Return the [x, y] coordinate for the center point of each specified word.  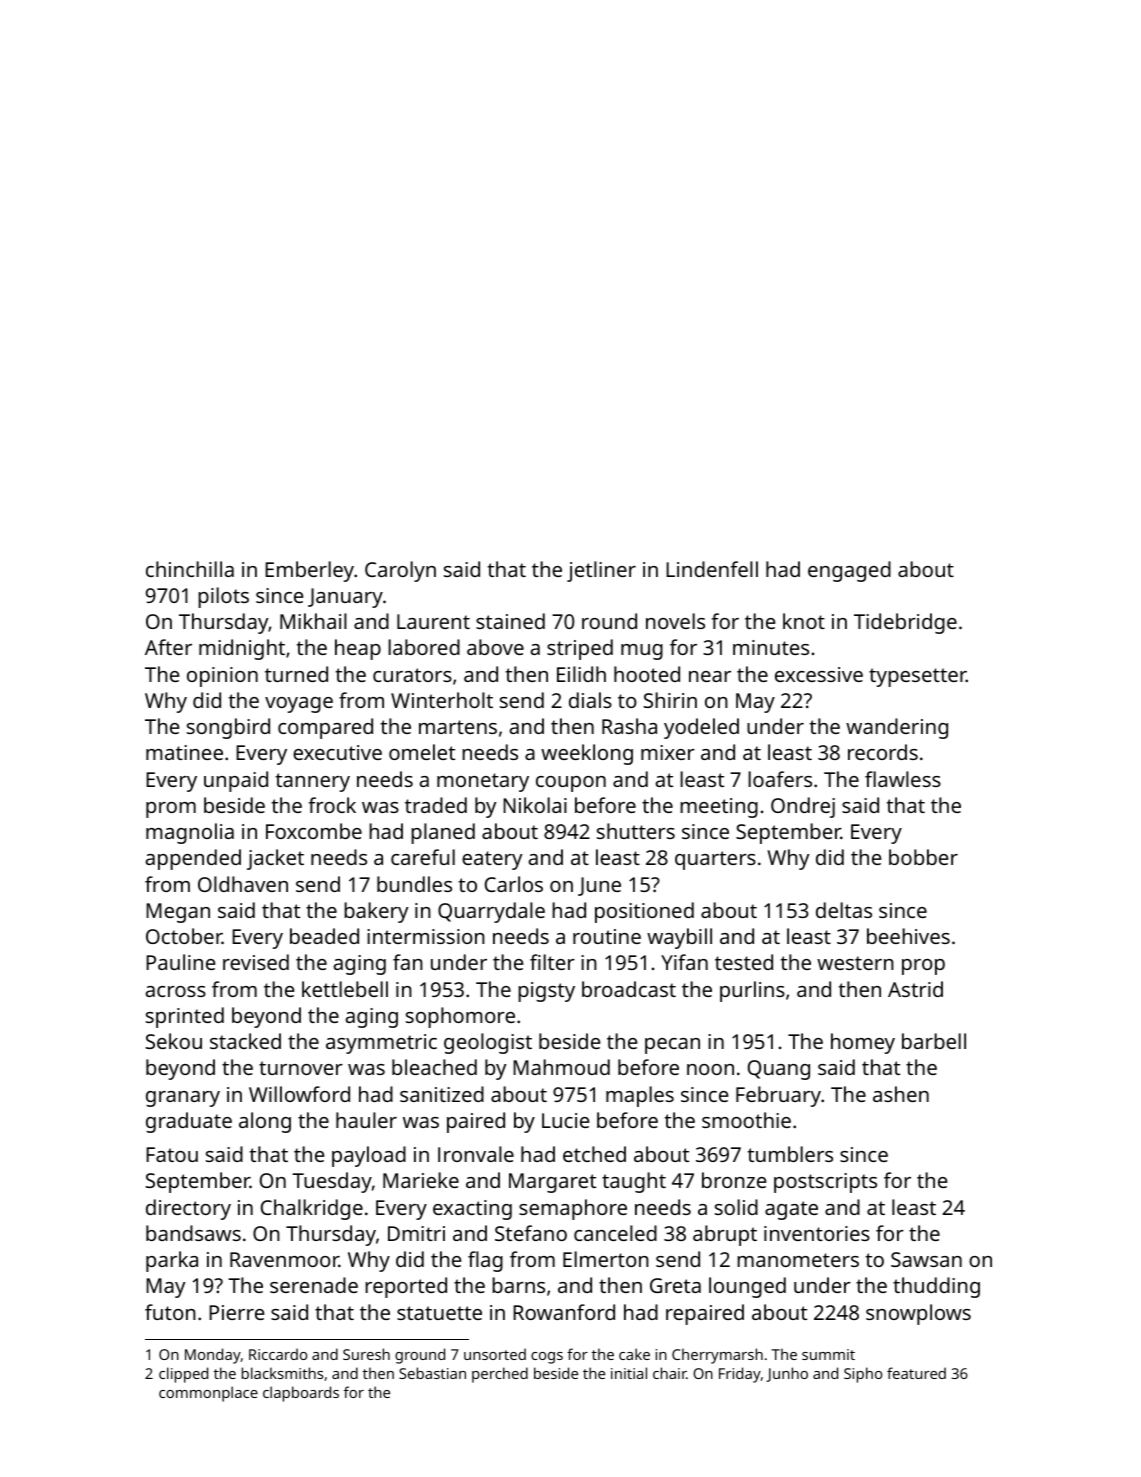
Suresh [366, 1354]
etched [594, 1154]
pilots [223, 597]
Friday [740, 1375]
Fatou [172, 1154]
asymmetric [381, 1044]
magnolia [190, 833]
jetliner [601, 571]
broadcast [629, 989]
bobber [923, 857]
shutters [636, 831]
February [778, 1096]
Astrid [915, 989]
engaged [849, 571]
